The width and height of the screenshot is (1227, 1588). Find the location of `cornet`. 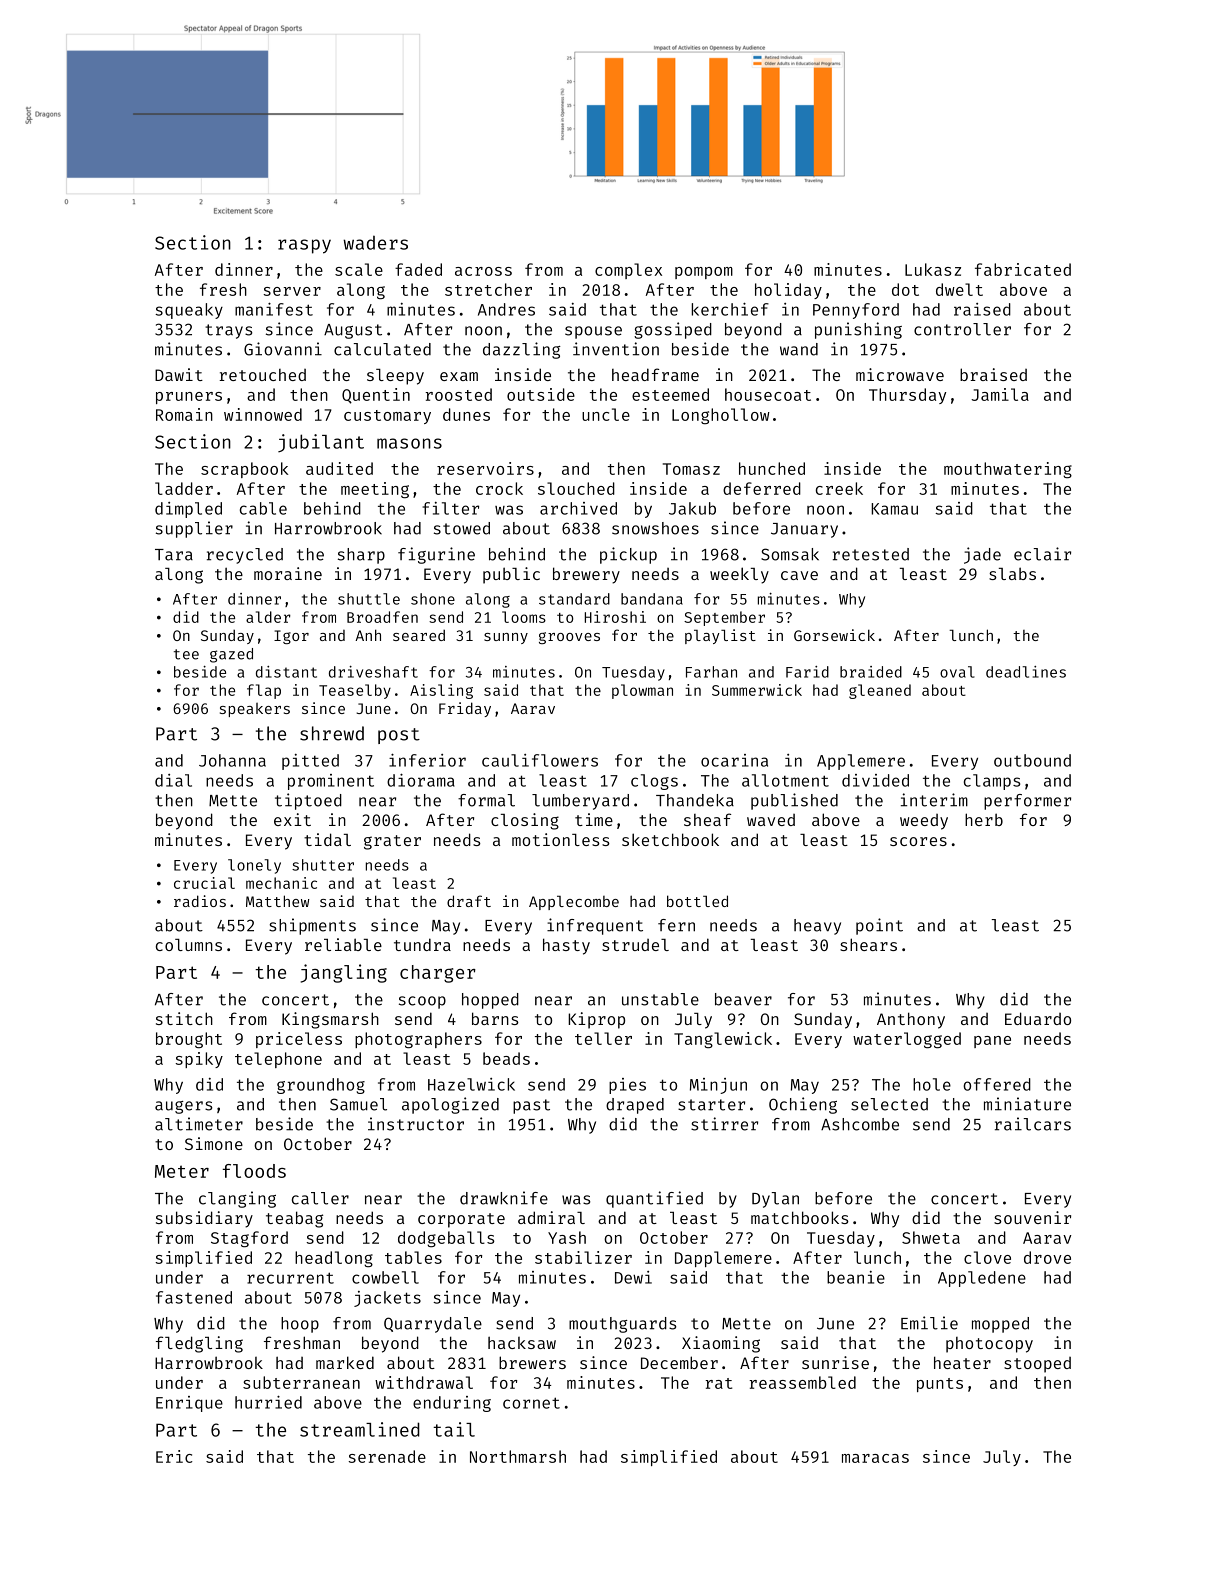

cornet is located at coordinates (531, 1403).
